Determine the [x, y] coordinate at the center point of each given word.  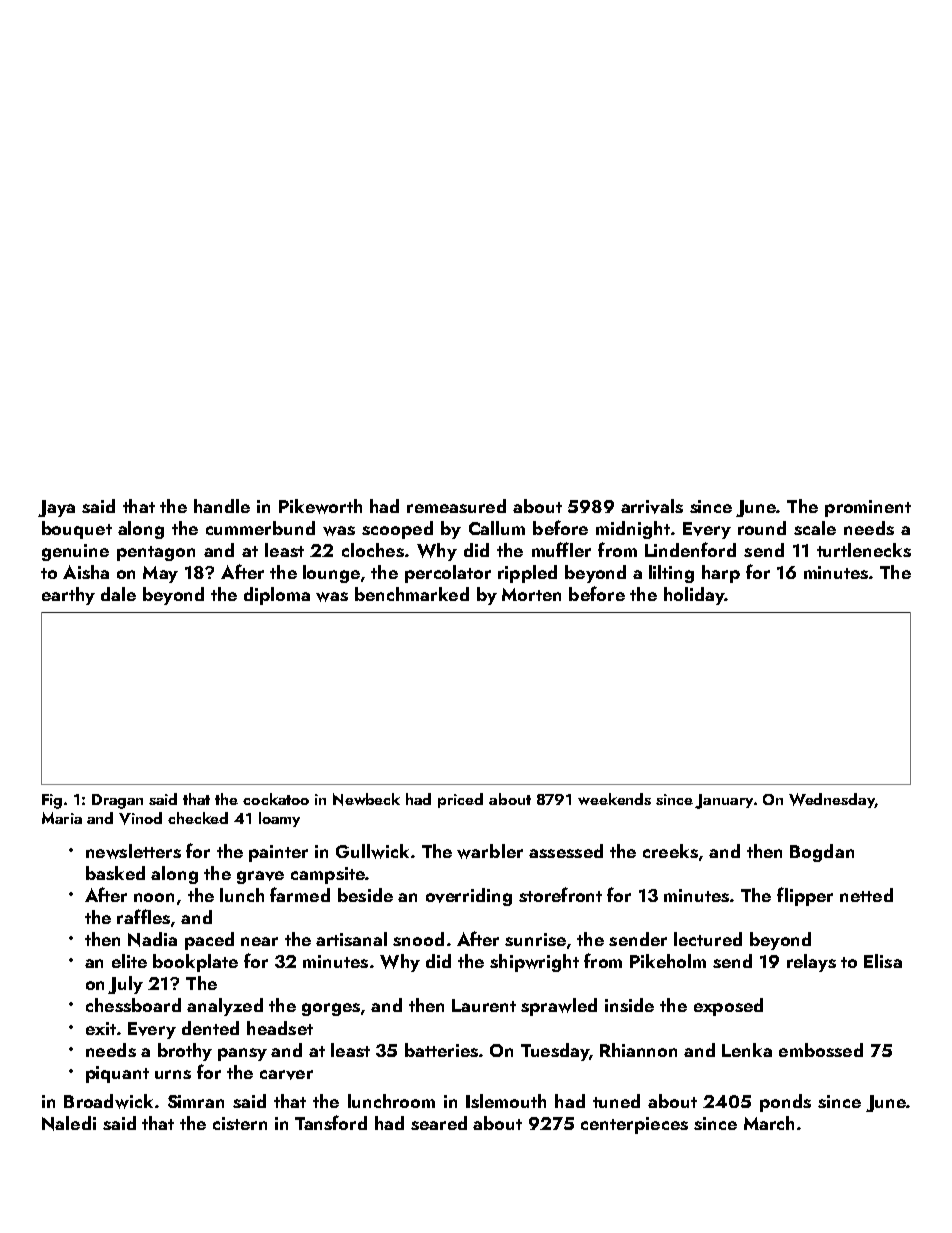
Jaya [56, 508]
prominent [868, 508]
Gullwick [372, 851]
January [724, 801]
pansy [242, 1054]
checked [198, 818]
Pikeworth [320, 506]
